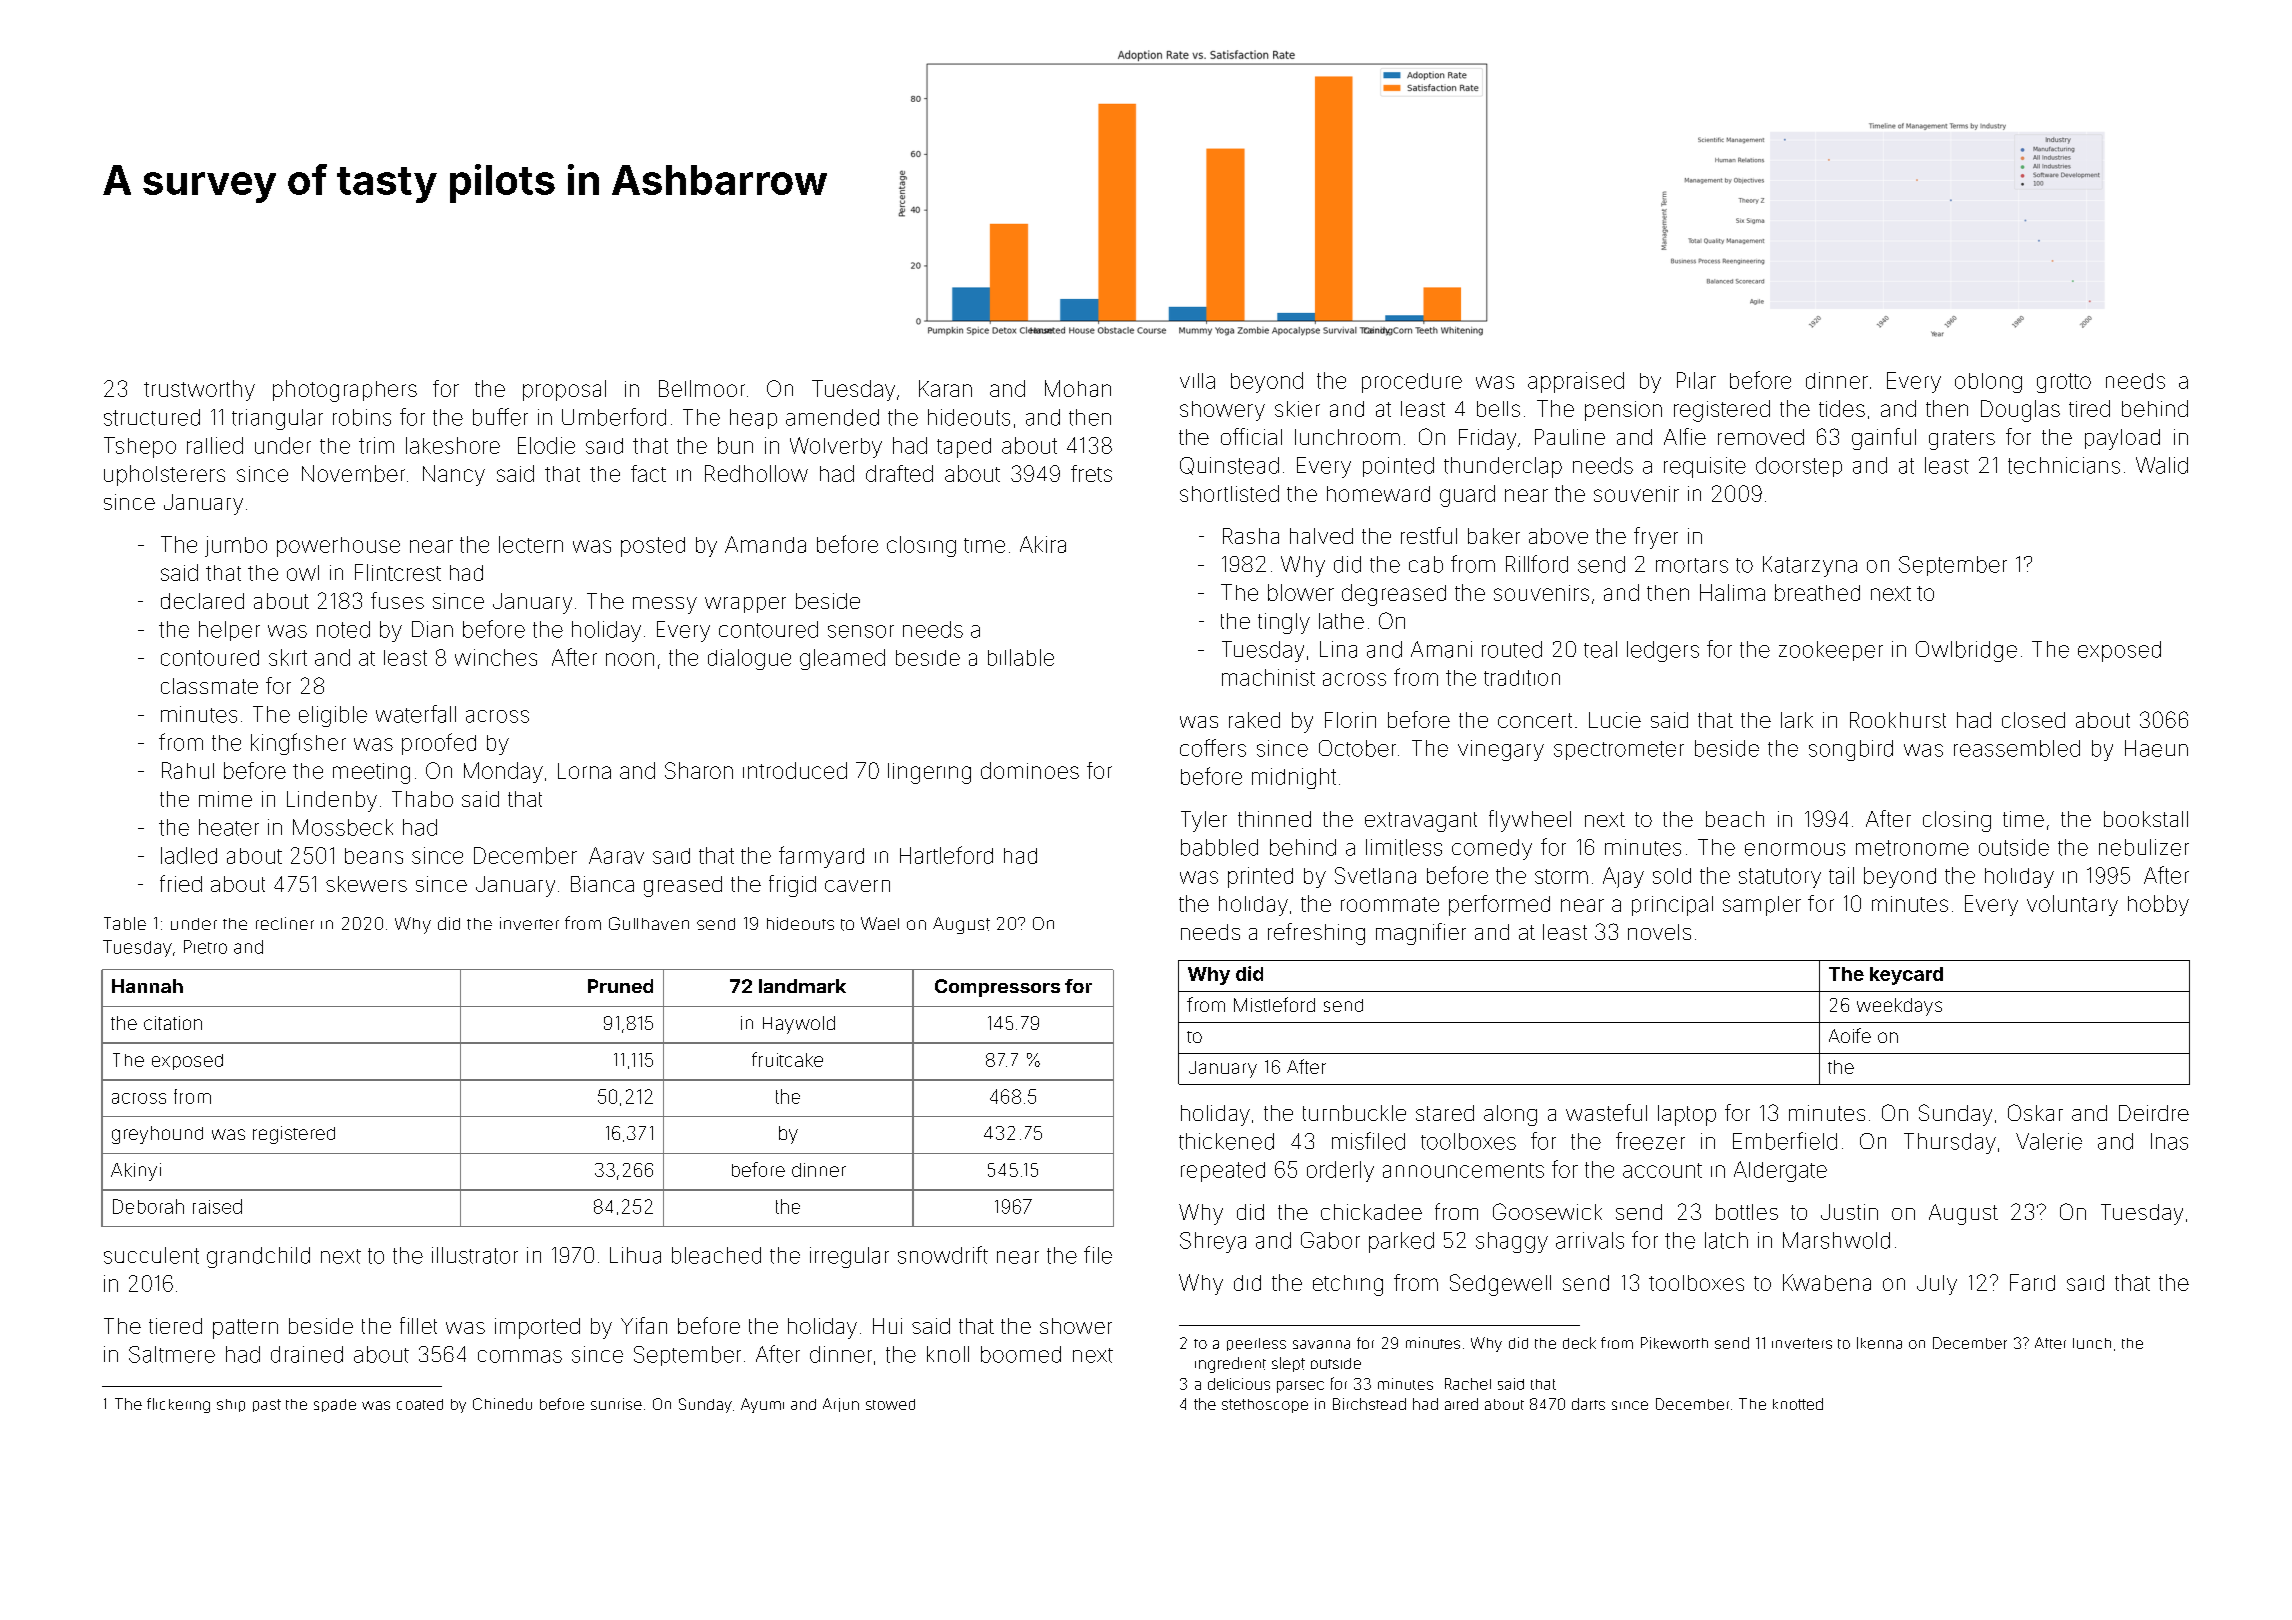  Describe the element at coordinates (267, 1405) in the page. I see `past` at that location.
